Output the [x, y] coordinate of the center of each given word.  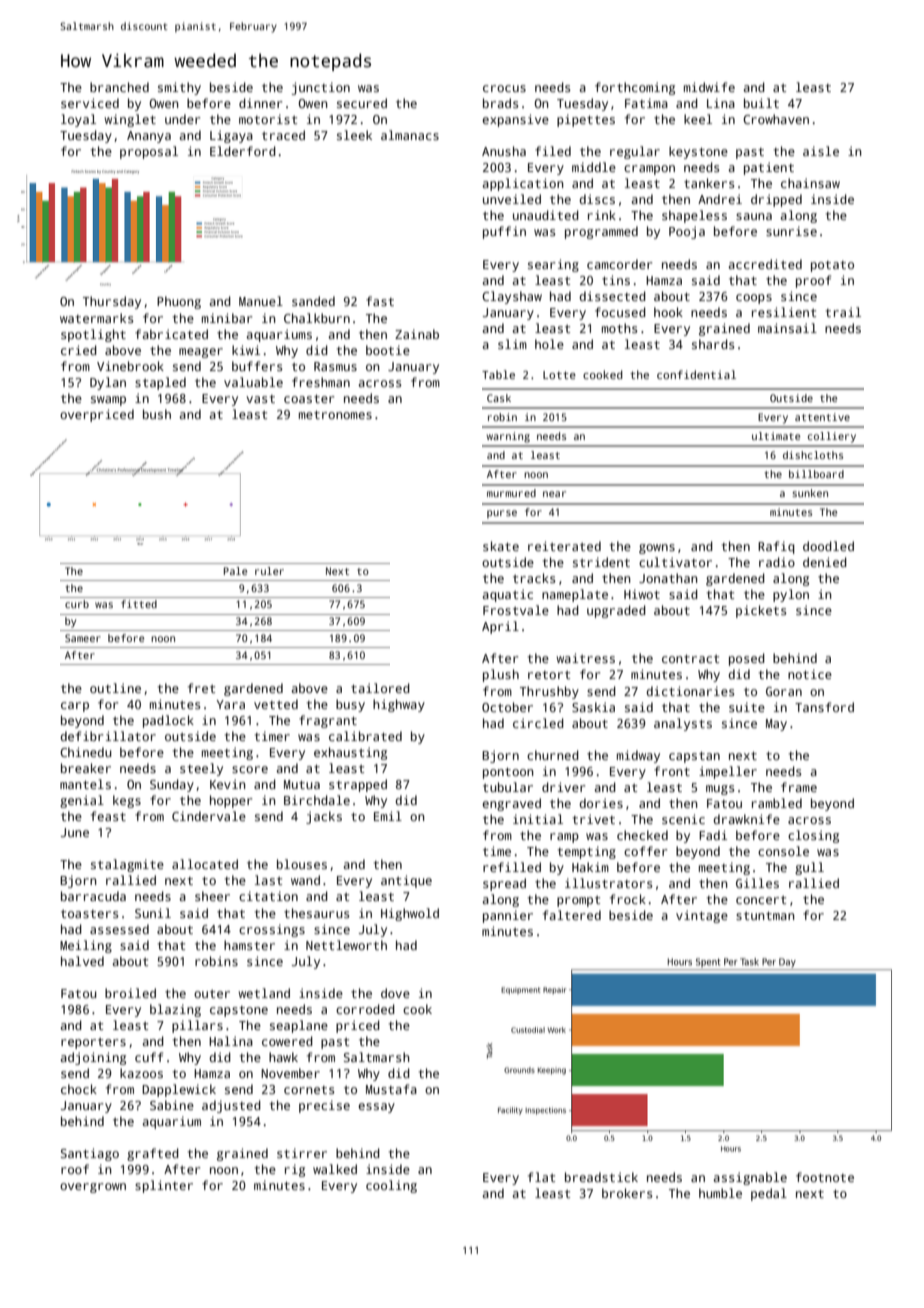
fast [380, 301]
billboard [816, 474]
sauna [754, 216]
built [761, 103]
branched [119, 87]
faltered [572, 915]
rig [295, 1170]
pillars [197, 1026]
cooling [391, 1186]
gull [809, 868]
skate [501, 546]
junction [321, 88]
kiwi [246, 350]
